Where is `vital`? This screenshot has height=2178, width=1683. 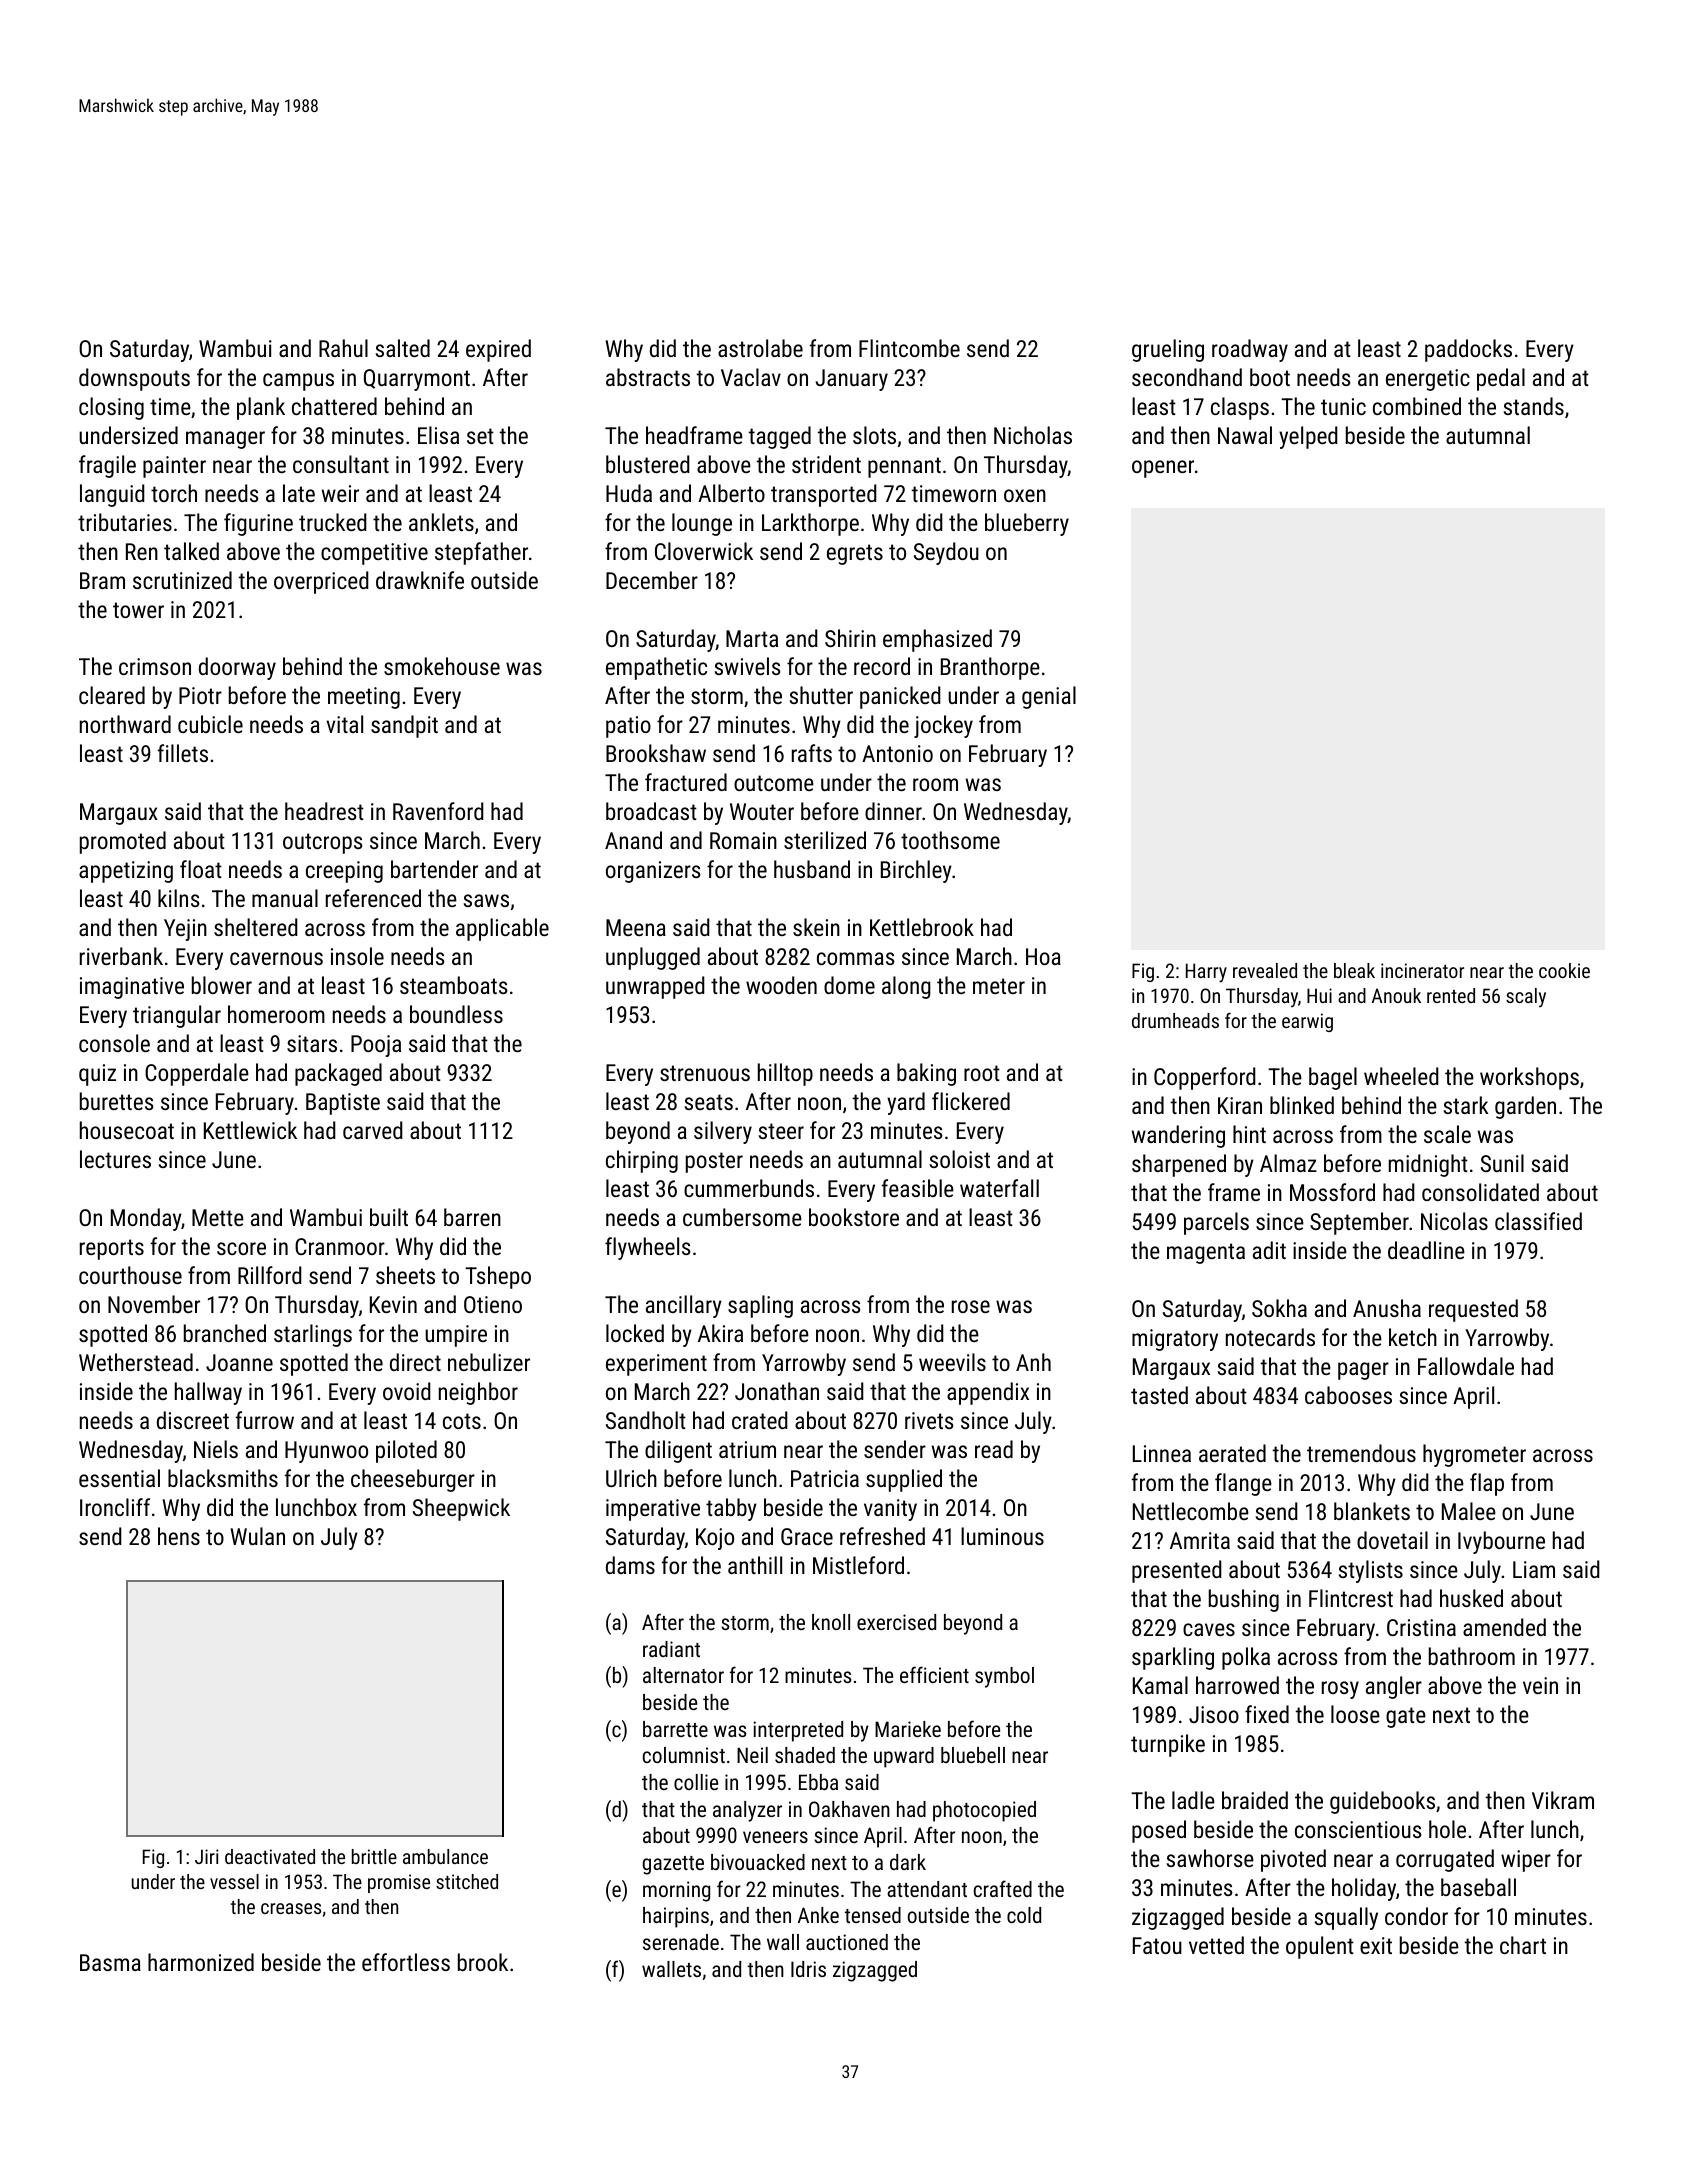 vital is located at coordinates (345, 724).
